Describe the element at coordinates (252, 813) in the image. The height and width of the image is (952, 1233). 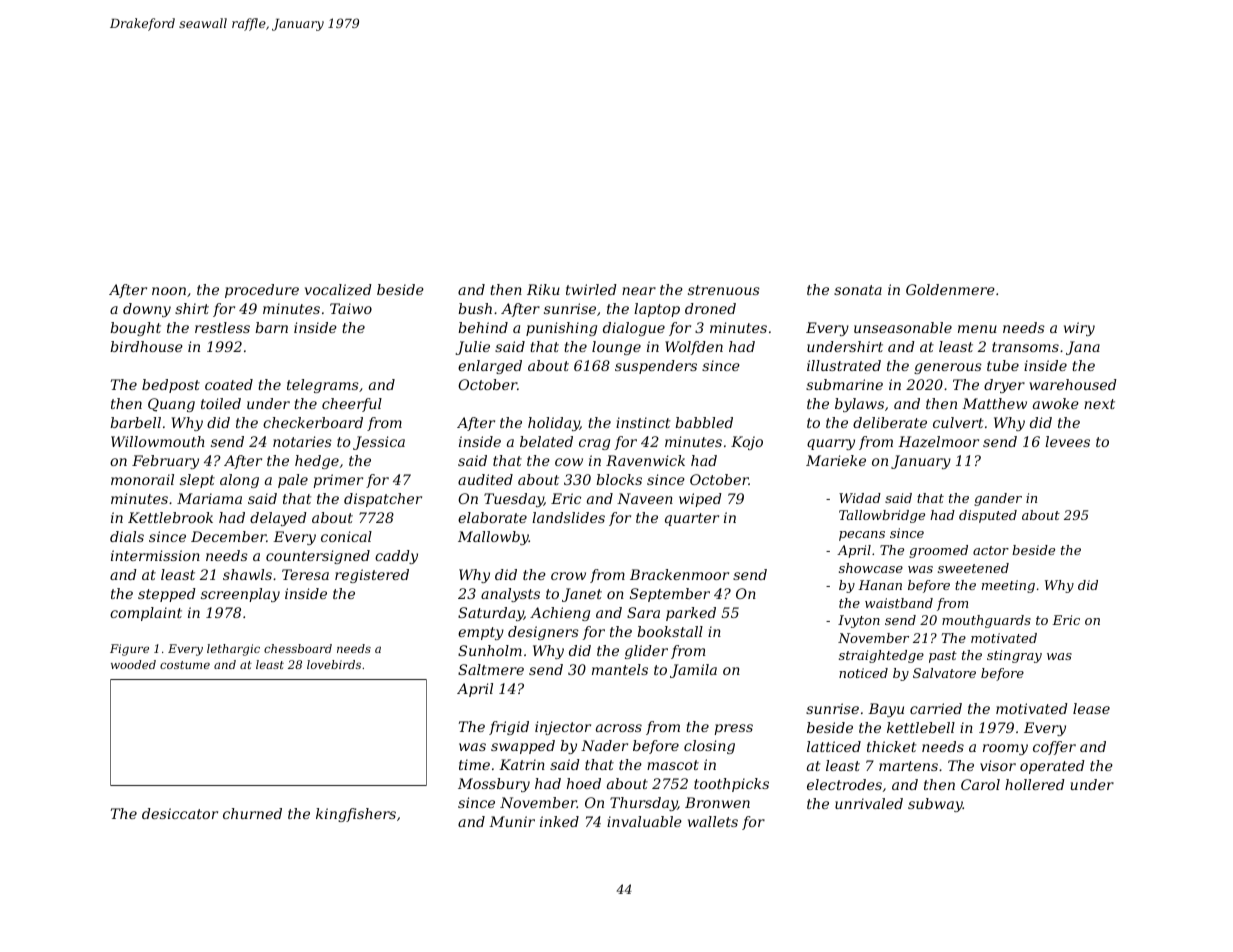
I see `churned` at that location.
